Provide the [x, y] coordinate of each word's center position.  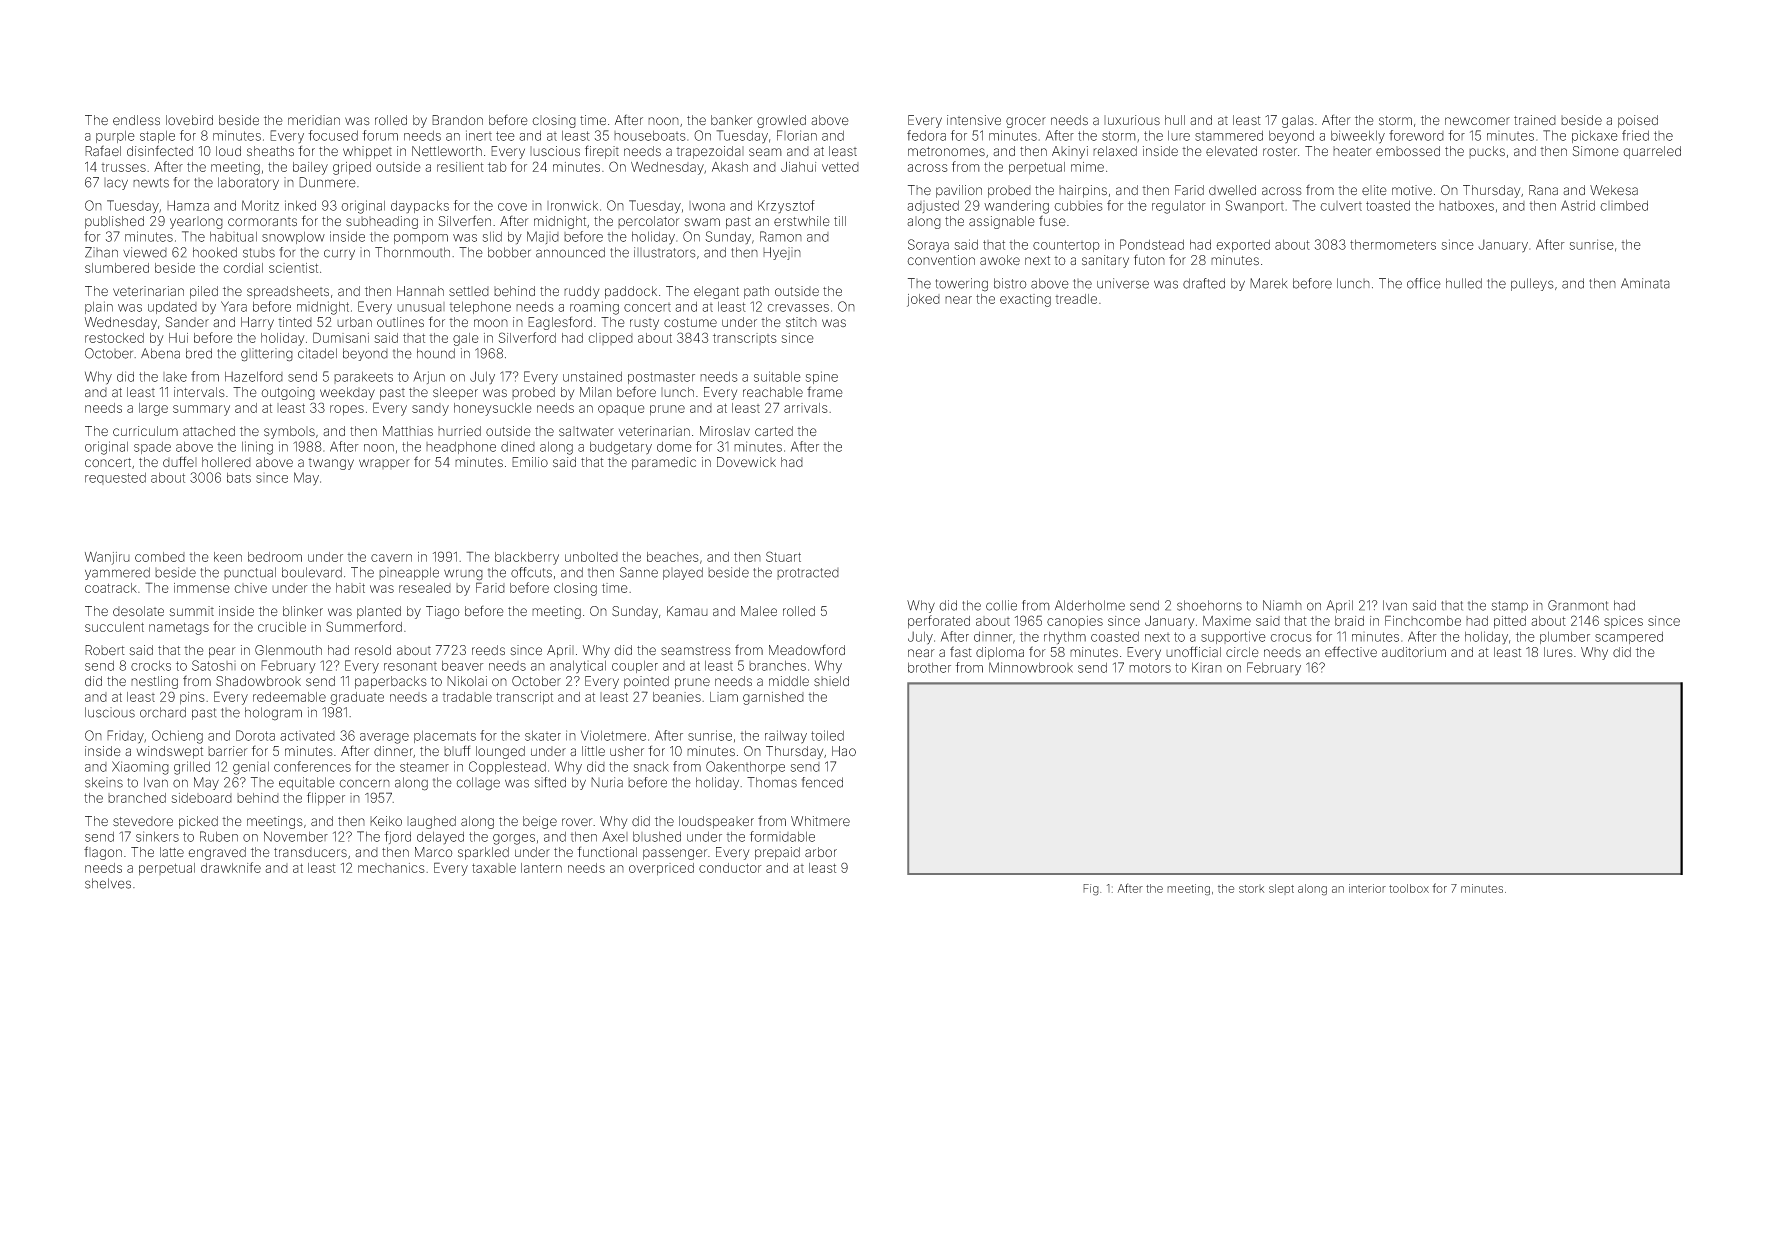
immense [202, 588]
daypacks [420, 206]
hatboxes [1466, 206]
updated [172, 307]
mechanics [391, 868]
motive [1412, 190]
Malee [759, 611]
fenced [822, 782]
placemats [445, 736]
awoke [1000, 260]
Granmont [1578, 605]
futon [1149, 260]
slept [1281, 889]
